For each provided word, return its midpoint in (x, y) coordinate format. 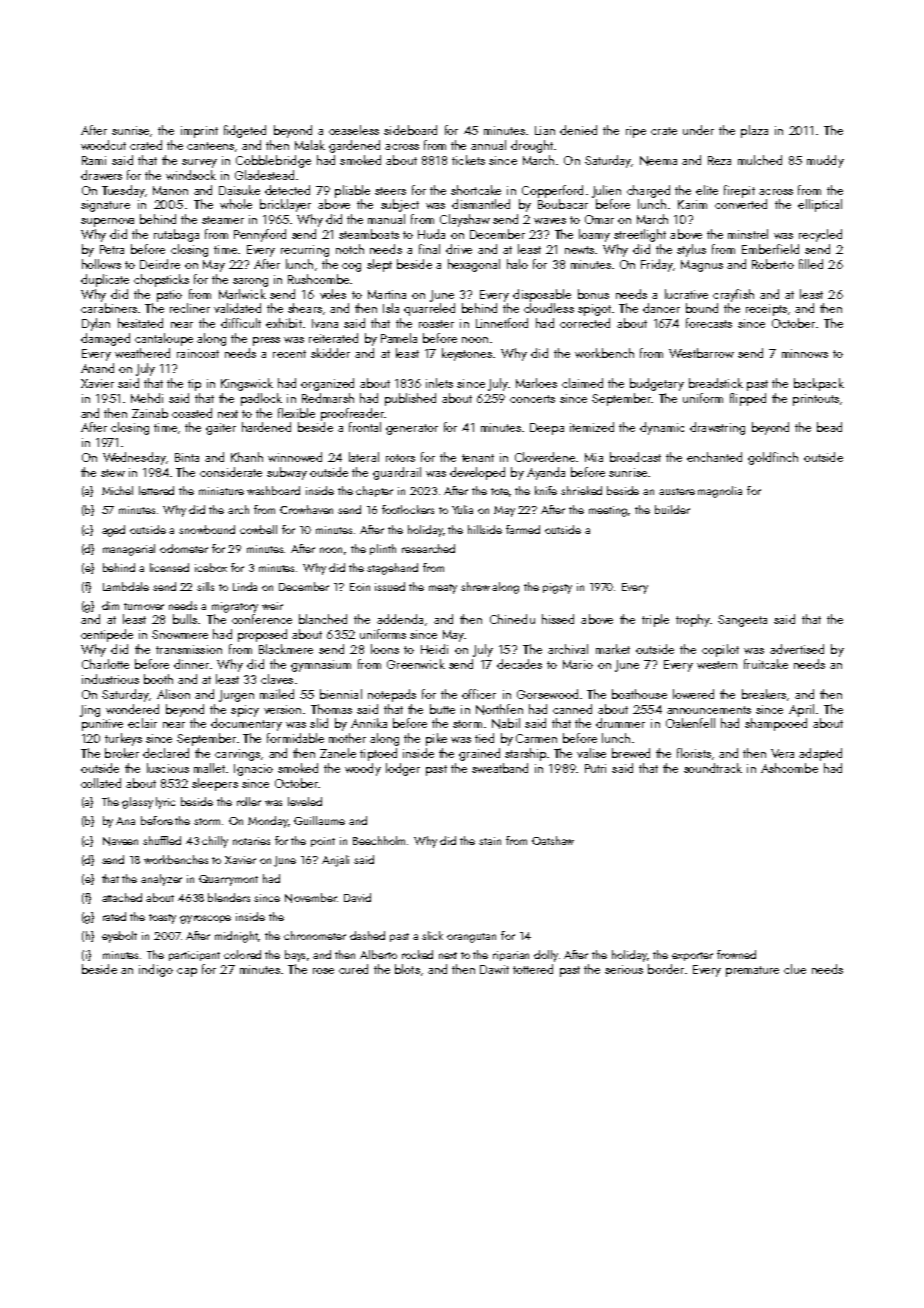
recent (289, 354)
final (429, 249)
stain (490, 841)
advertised (797, 649)
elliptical (820, 205)
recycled (820, 235)
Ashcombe (789, 768)
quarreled (429, 309)
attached (122, 897)
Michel (117, 490)
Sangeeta (742, 621)
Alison (173, 694)
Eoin (360, 587)
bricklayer (285, 205)
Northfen (499, 709)
